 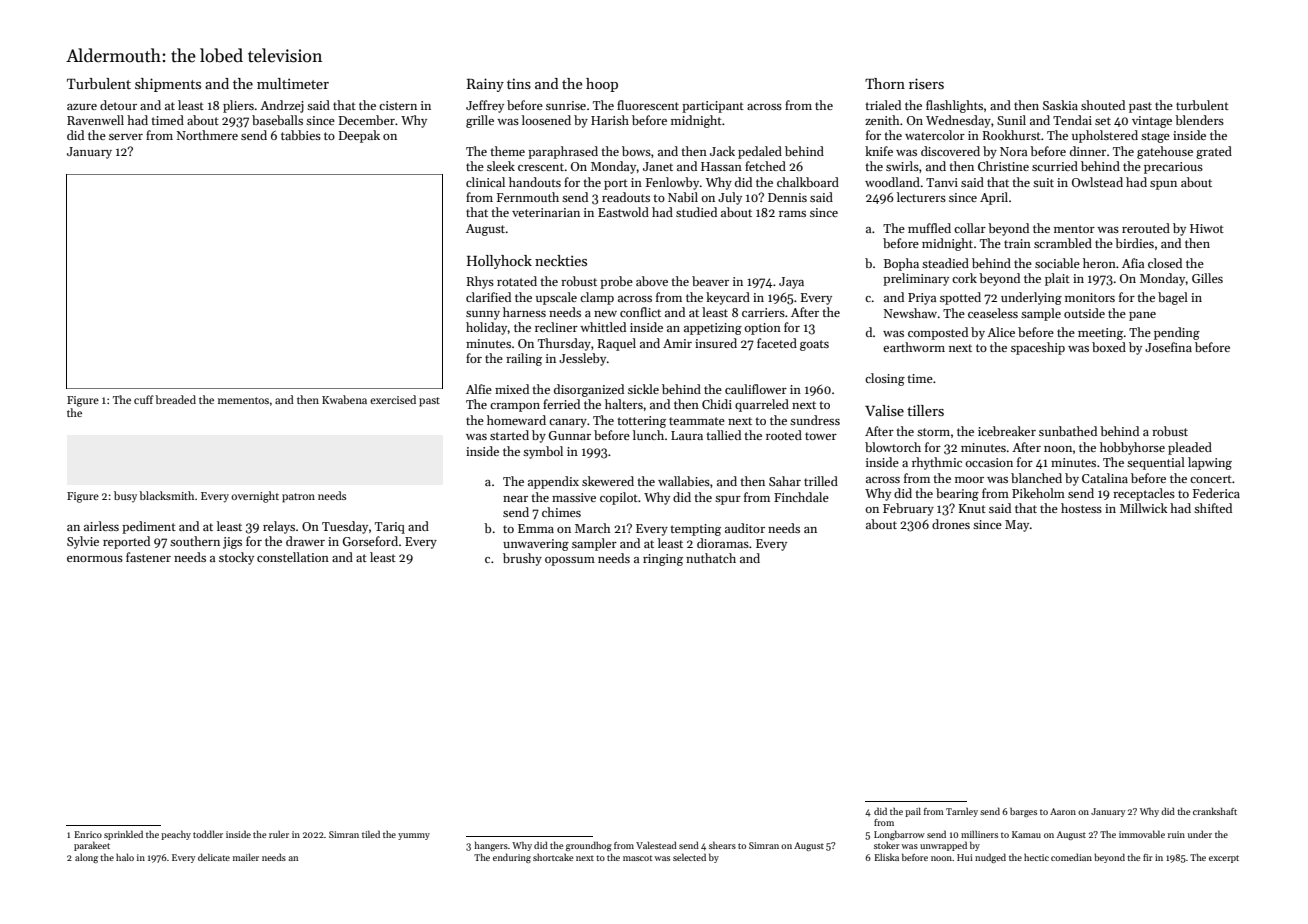 I want to click on sunny, so click(x=483, y=315).
